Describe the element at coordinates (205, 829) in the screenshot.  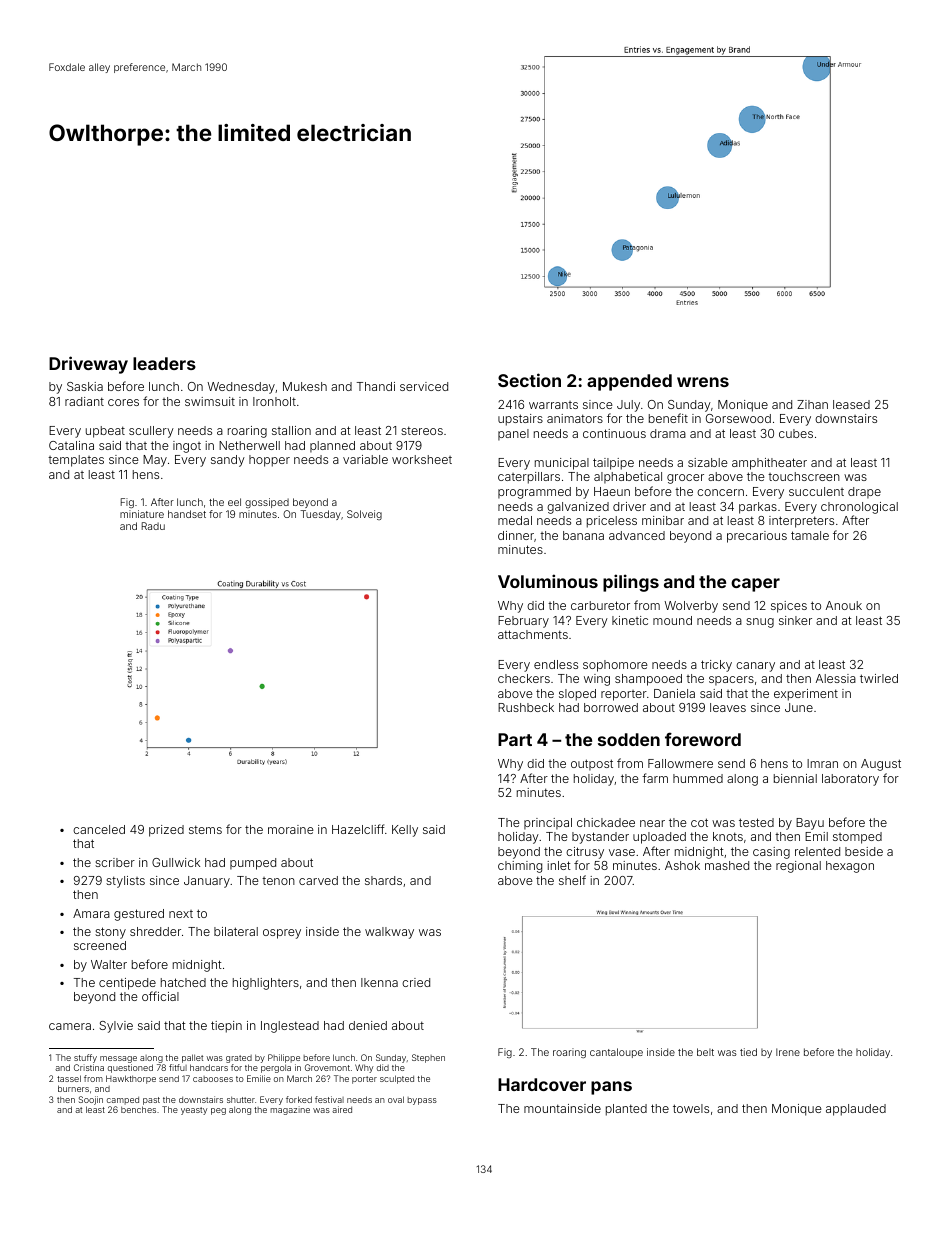
I see `stems` at that location.
